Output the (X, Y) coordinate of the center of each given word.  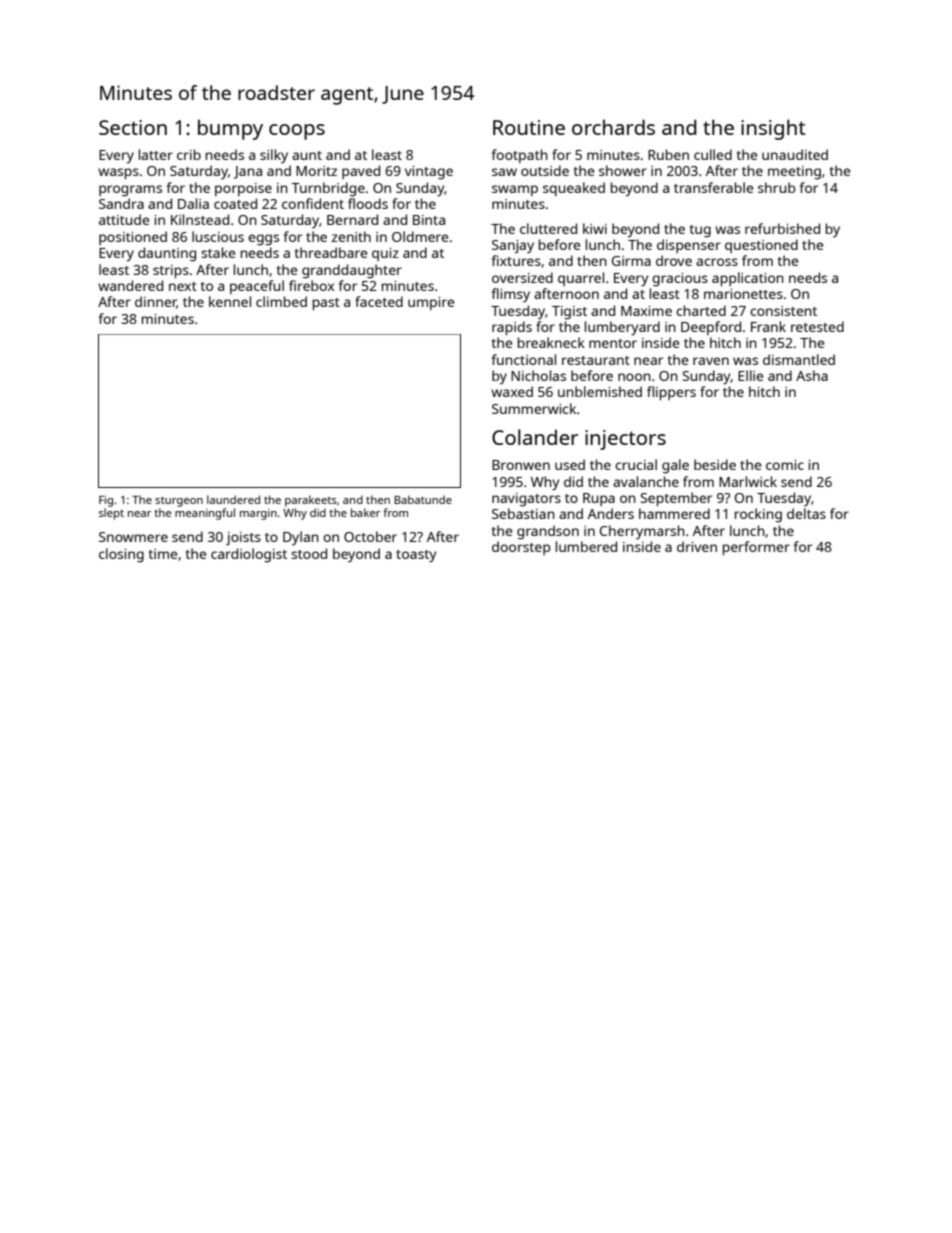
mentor (613, 343)
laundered (233, 499)
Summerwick (534, 408)
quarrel (581, 279)
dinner (156, 302)
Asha (812, 375)
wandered (130, 285)
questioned (761, 246)
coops (297, 132)
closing (121, 555)
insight (773, 129)
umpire (431, 303)
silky (274, 156)
